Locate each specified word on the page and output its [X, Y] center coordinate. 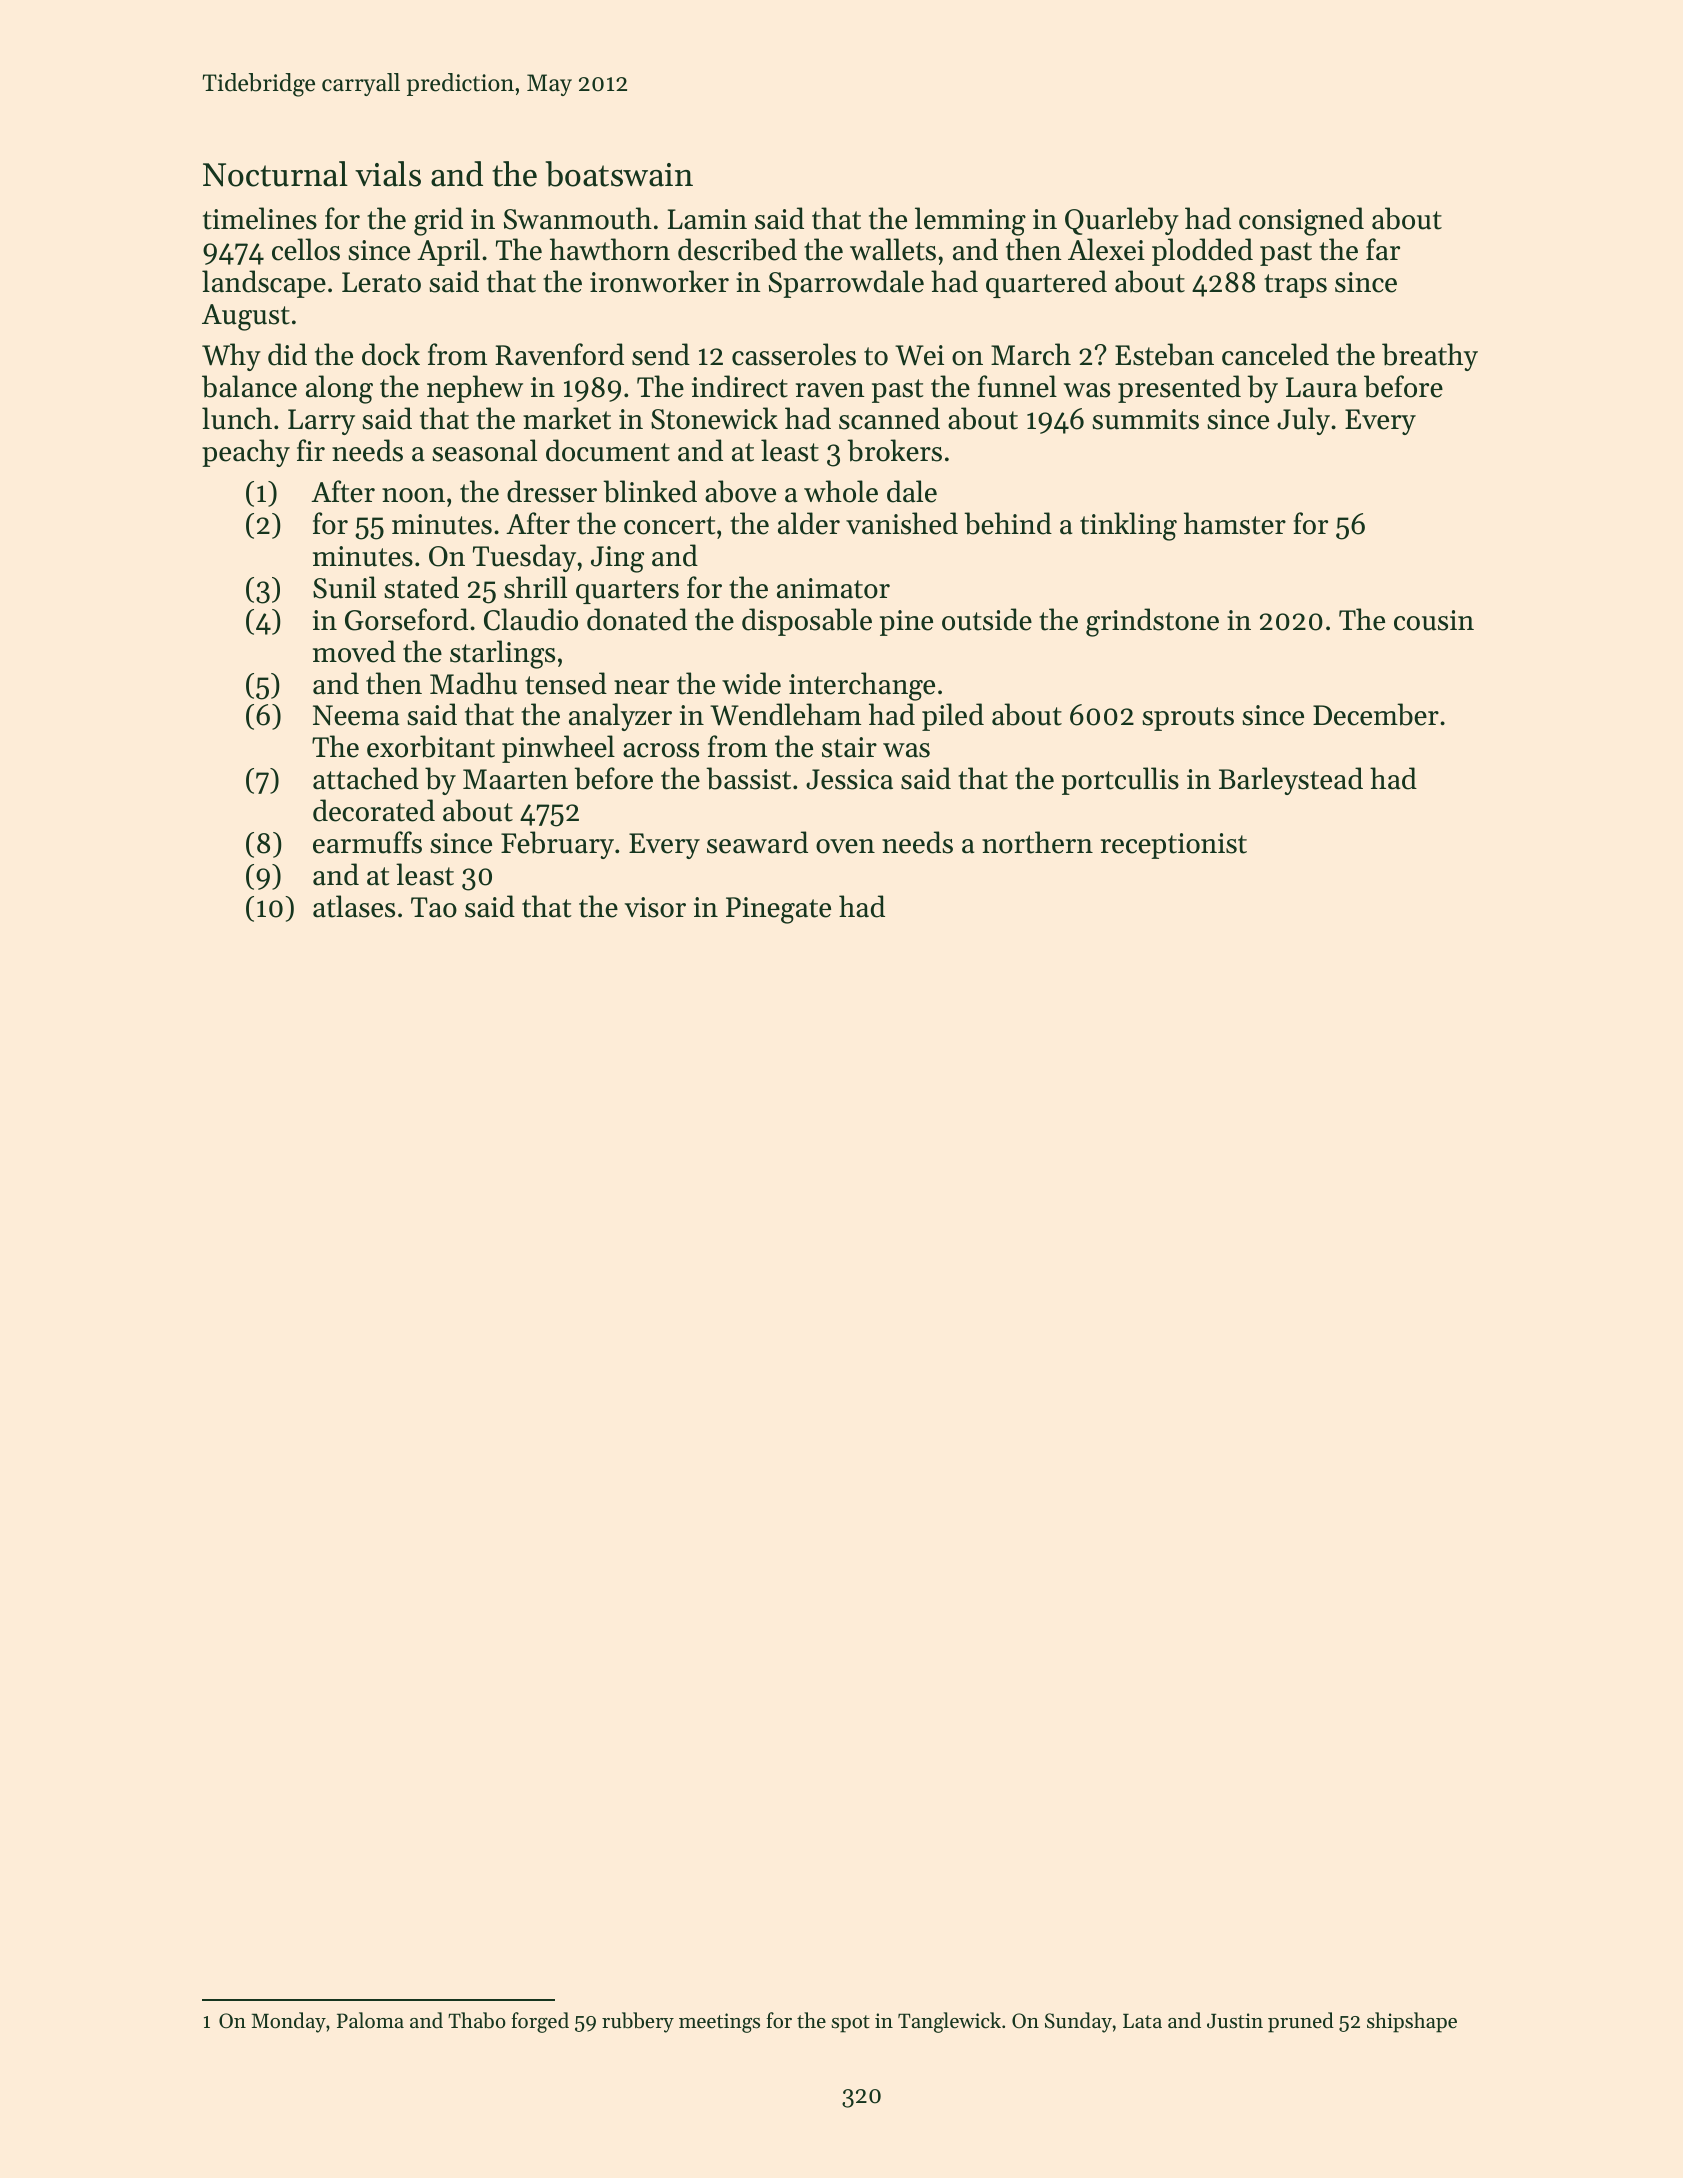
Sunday [1078, 2022]
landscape [264, 284]
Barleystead [1291, 781]
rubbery [638, 2022]
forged [540, 2022]
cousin [1434, 620]
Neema [356, 715]
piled [953, 717]
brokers [894, 450]
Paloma [370, 2020]
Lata [1142, 2021]
